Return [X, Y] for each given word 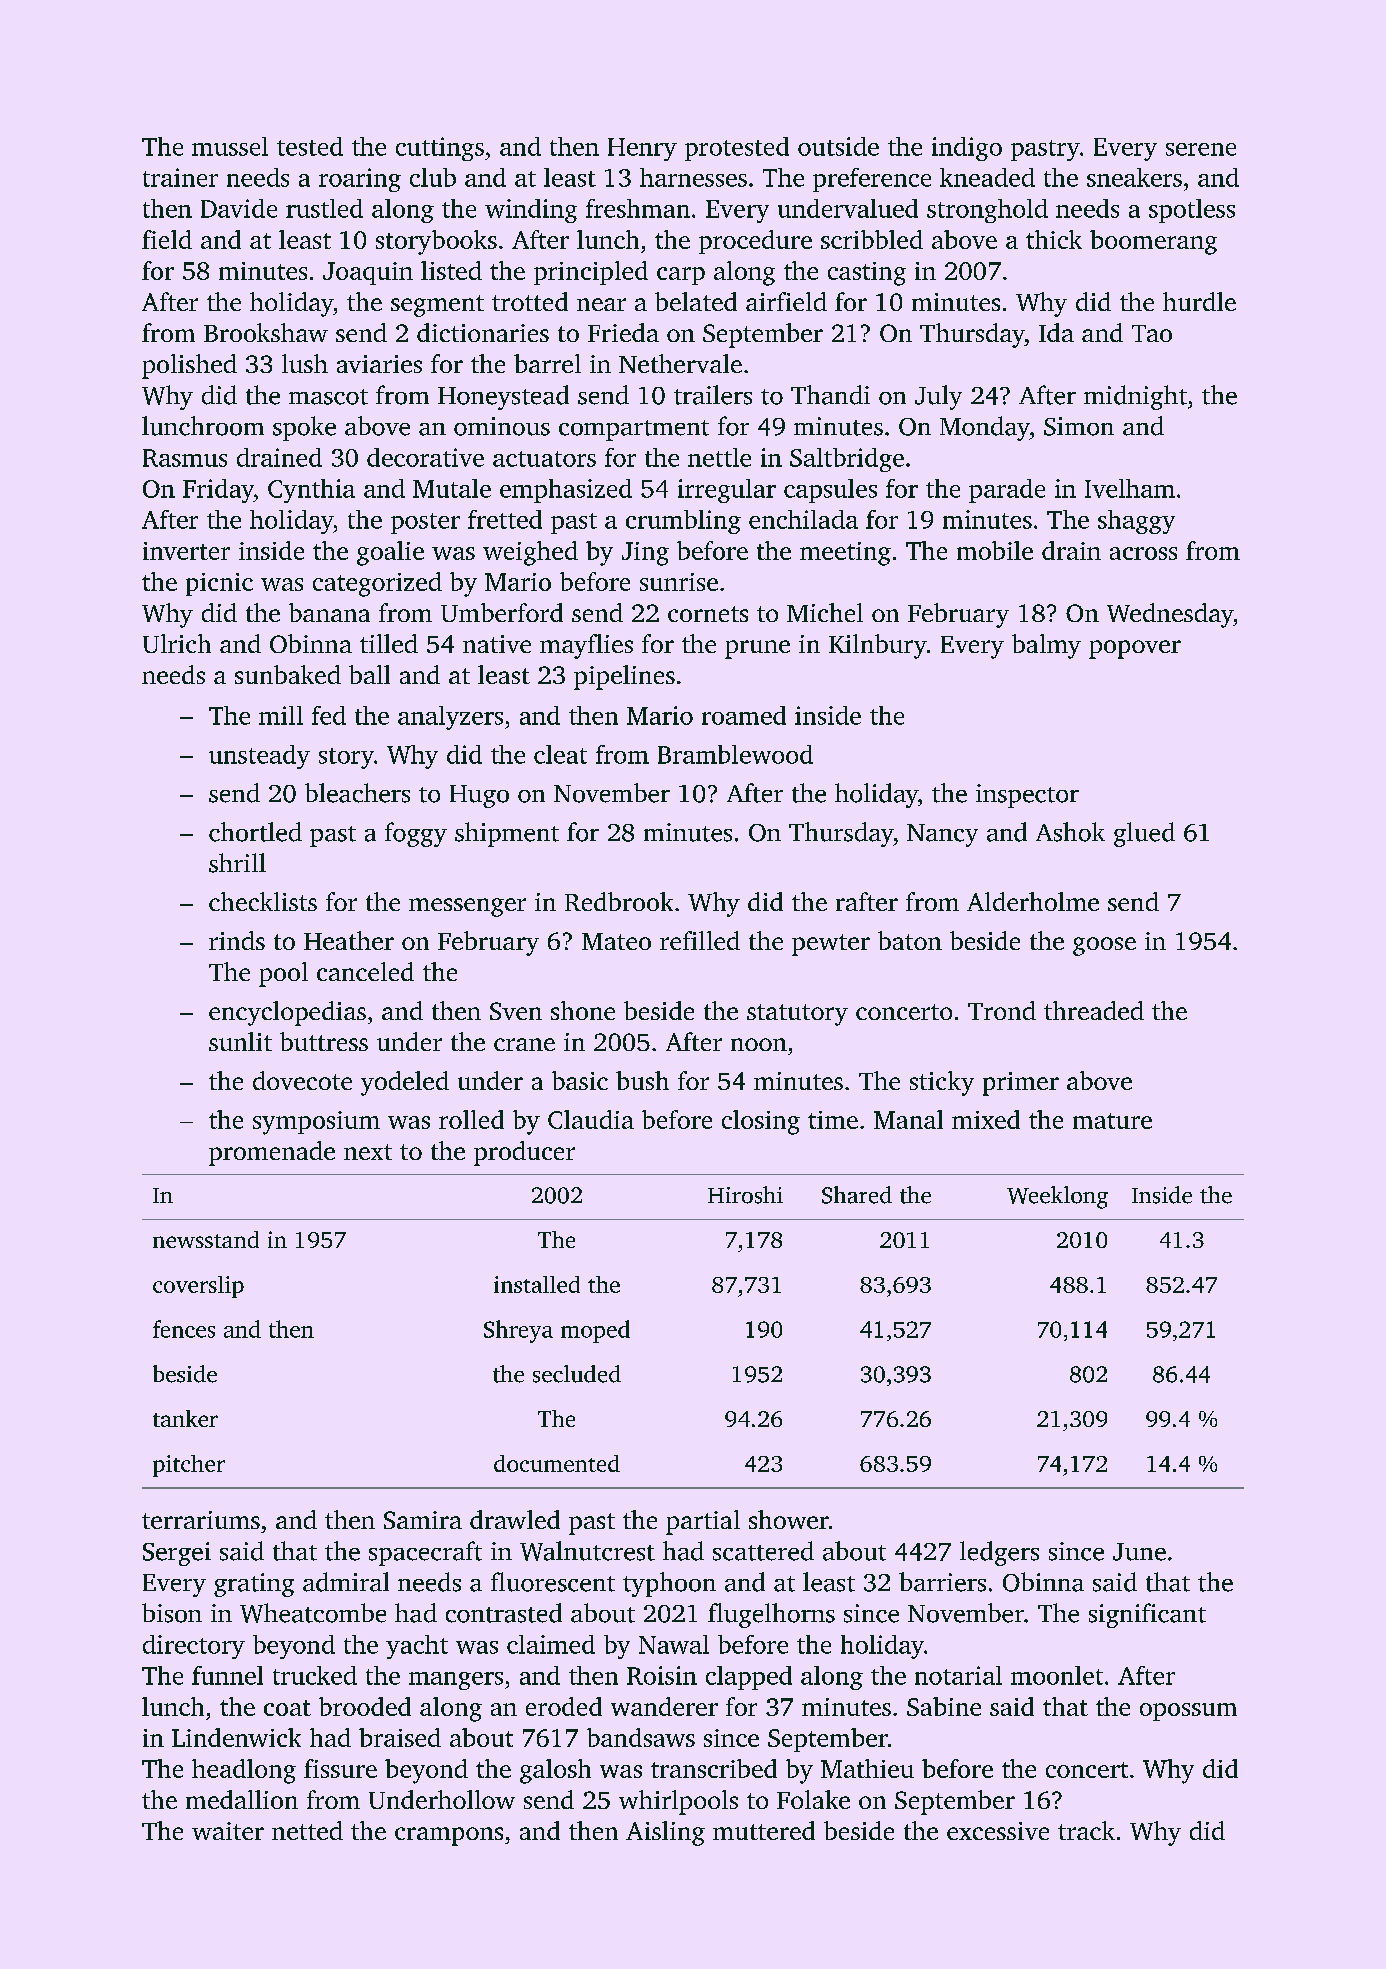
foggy [416, 834]
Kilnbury [878, 646]
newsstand [206, 1239]
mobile [995, 550]
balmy [1046, 646]
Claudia [591, 1119]
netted [307, 1830]
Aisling [665, 1833]
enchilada [803, 519]
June [1139, 1552]
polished [189, 366]
